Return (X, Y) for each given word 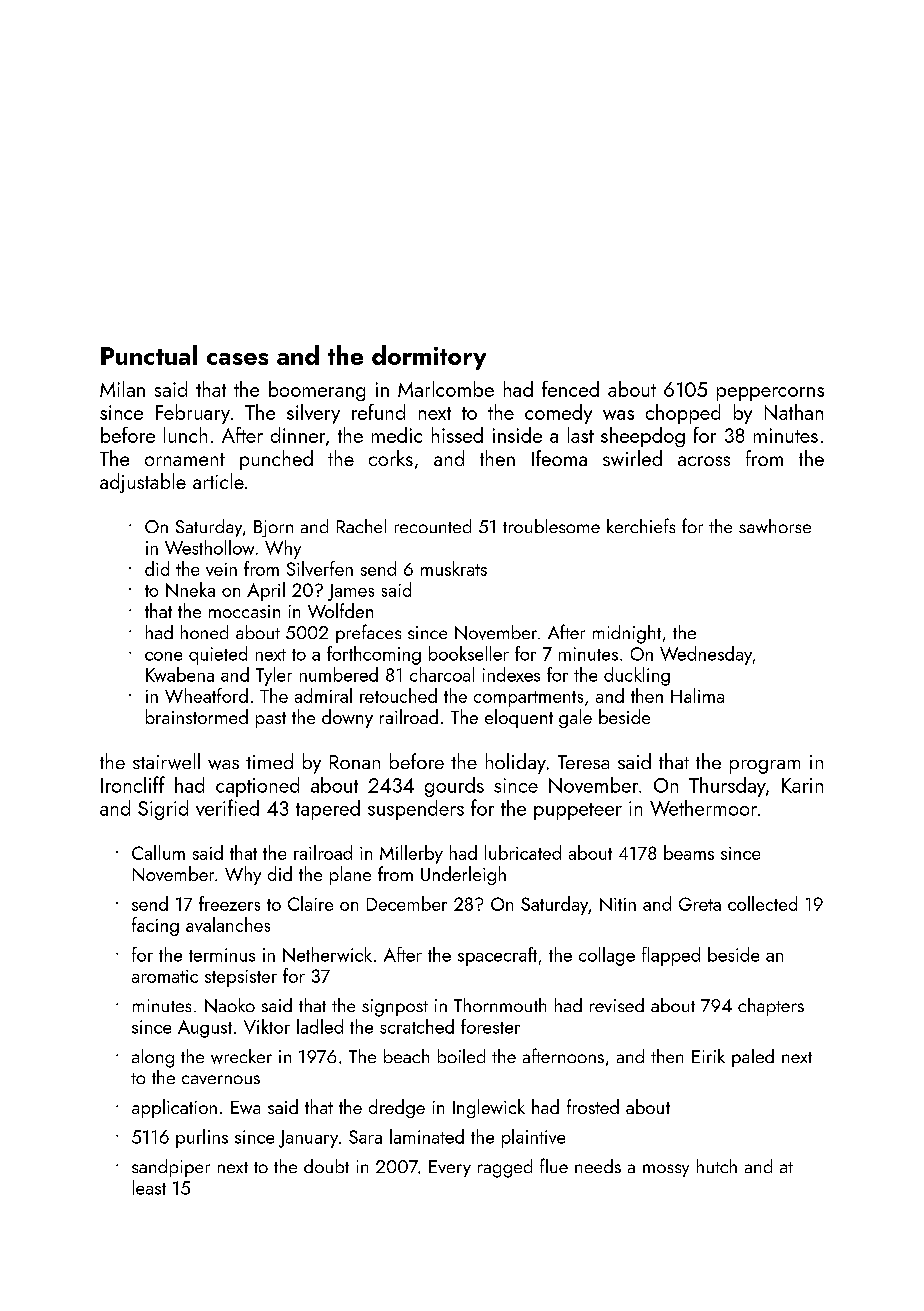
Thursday (727, 787)
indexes (511, 674)
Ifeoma (559, 458)
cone (163, 656)
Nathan (794, 412)
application (174, 1108)
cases (237, 359)
